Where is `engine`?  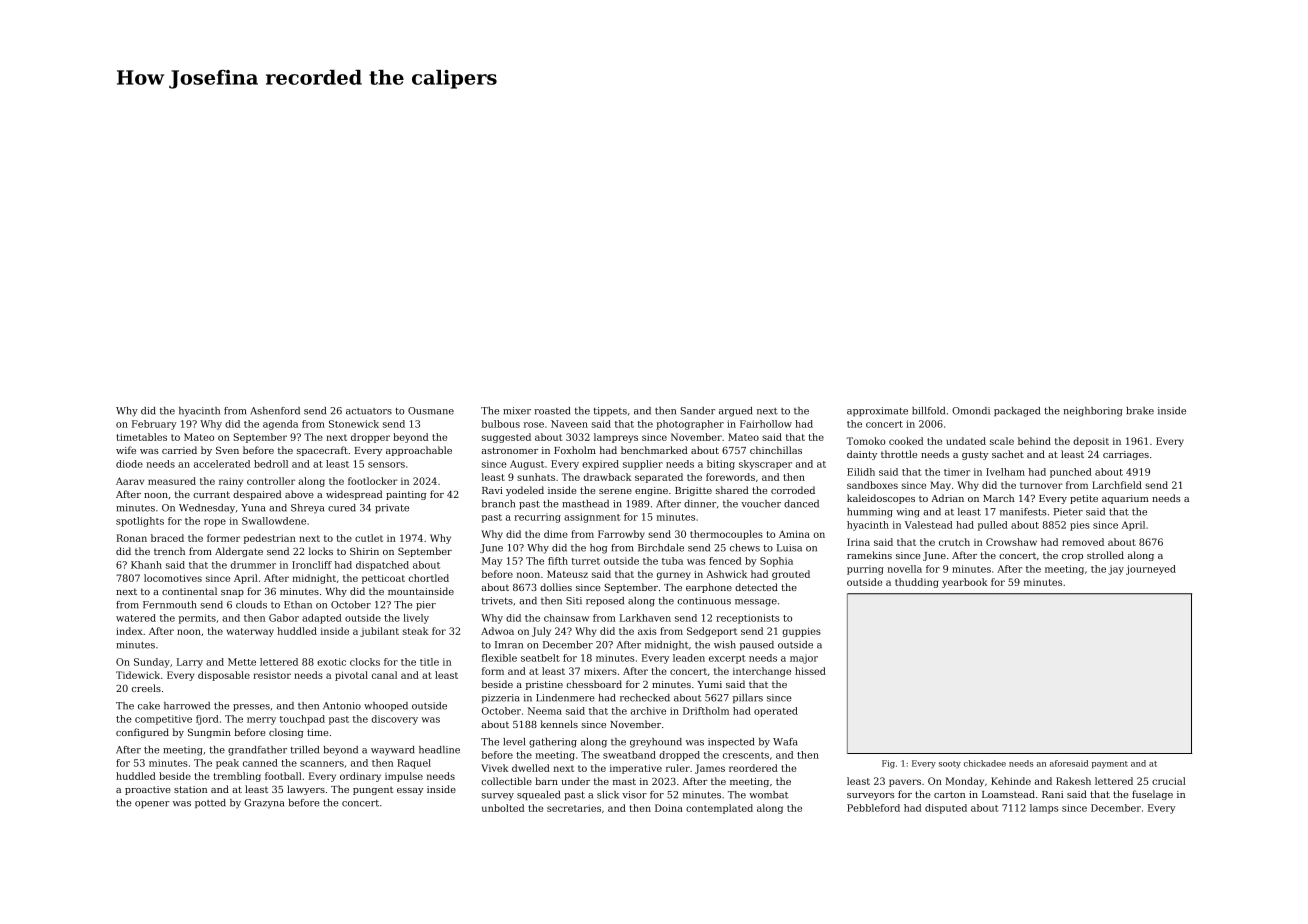 engine is located at coordinates (651, 491).
